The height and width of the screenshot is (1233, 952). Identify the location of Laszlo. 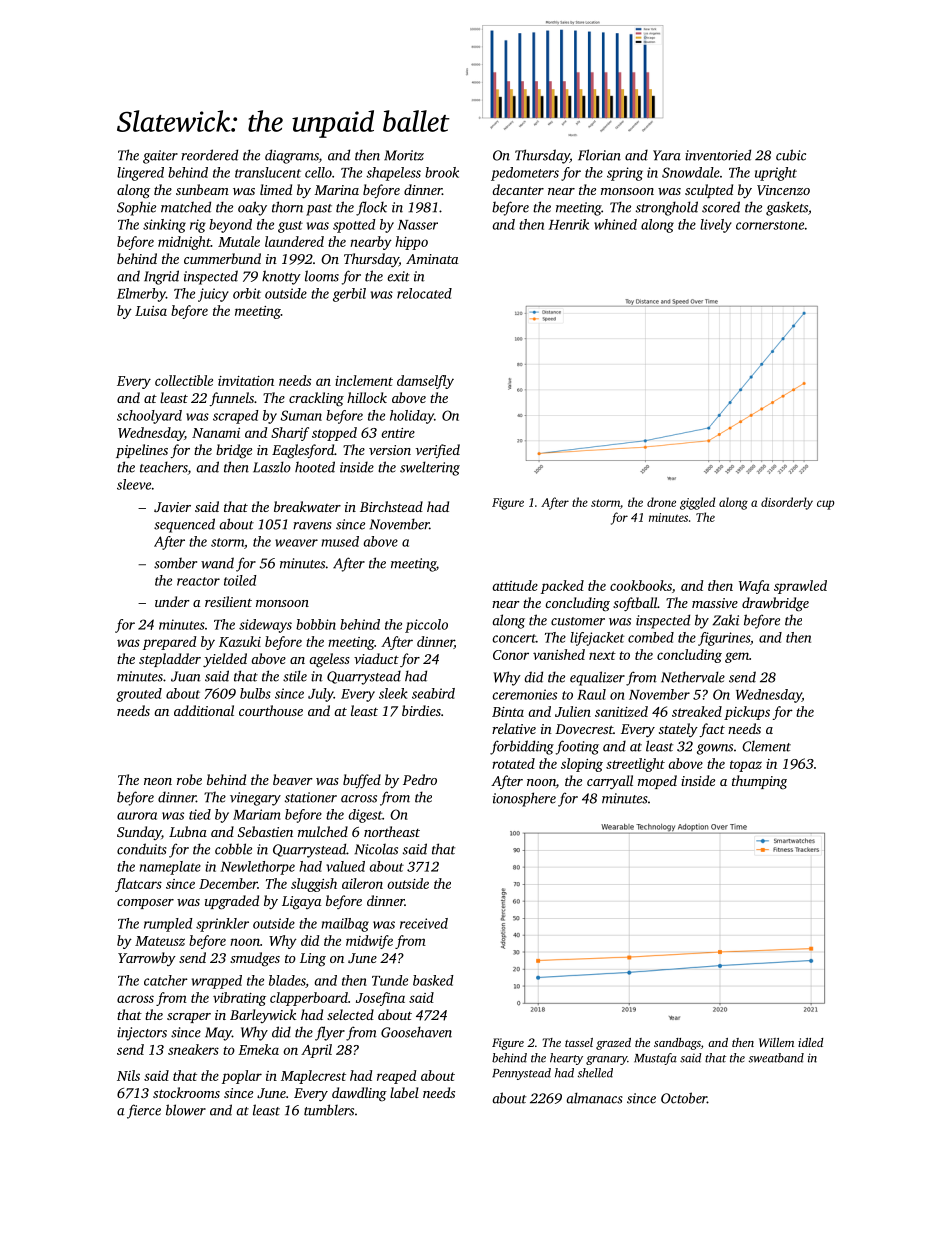
(272, 467).
